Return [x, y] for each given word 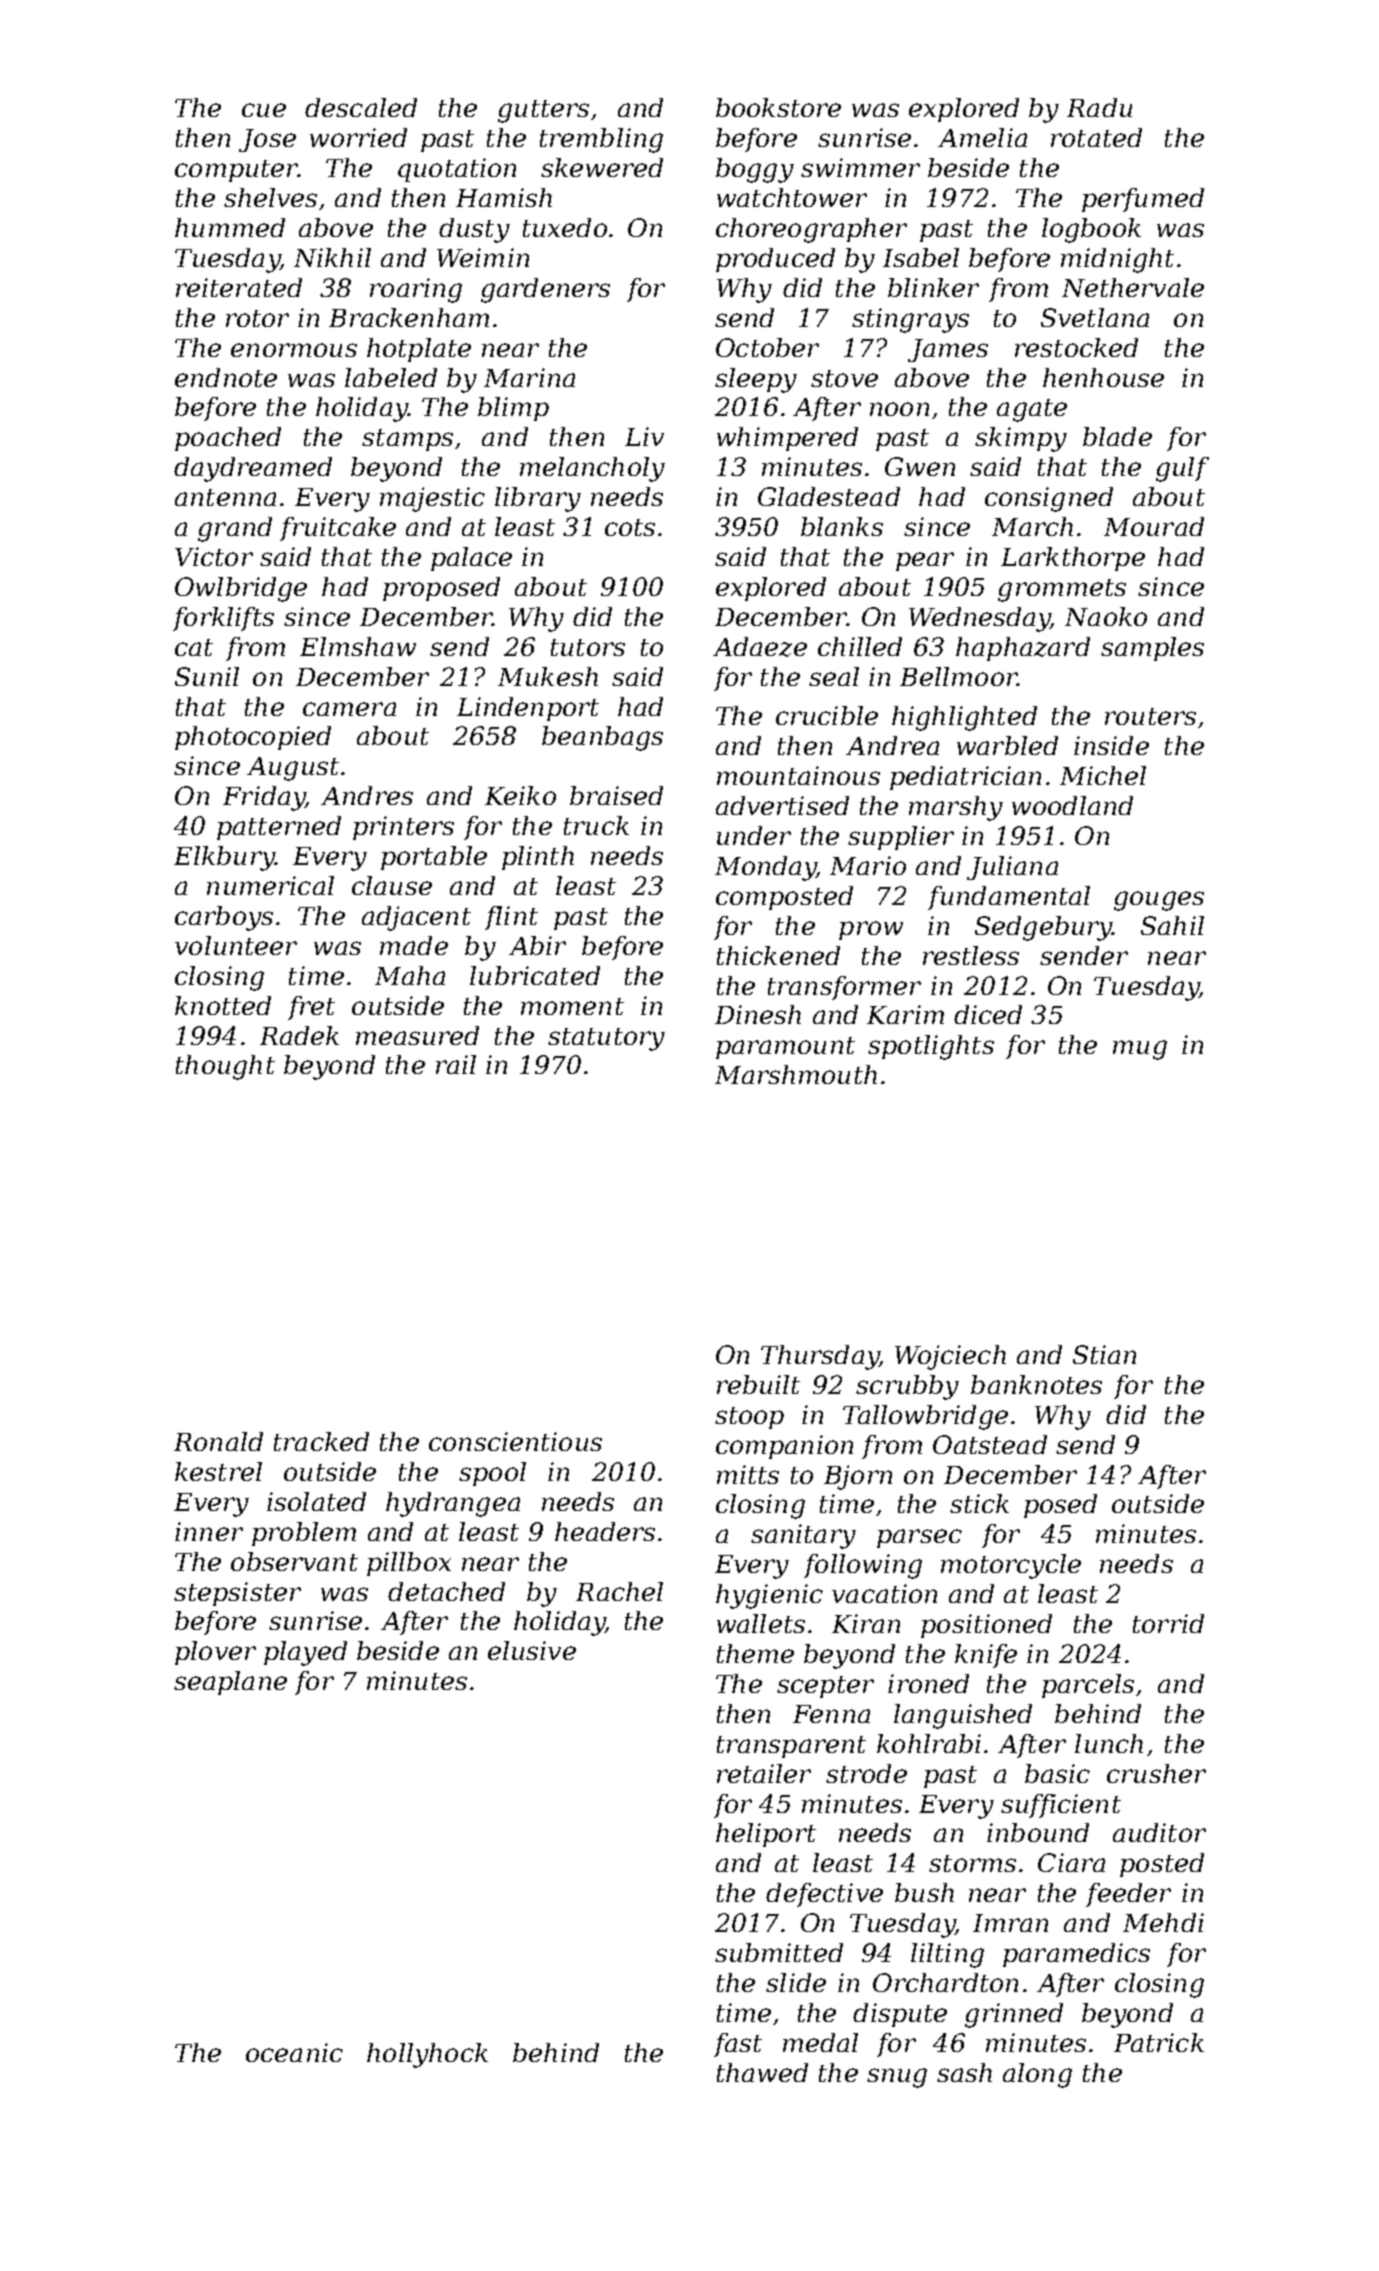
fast [738, 2045]
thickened [778, 955]
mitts [748, 1474]
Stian [1104, 1354]
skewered [602, 167]
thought [225, 1067]
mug [1140, 1050]
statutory [606, 1039]
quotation [457, 170]
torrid [1168, 1623]
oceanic [294, 2052]
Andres [367, 795]
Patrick [1159, 2042]
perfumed [1143, 200]
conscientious [515, 1441]
